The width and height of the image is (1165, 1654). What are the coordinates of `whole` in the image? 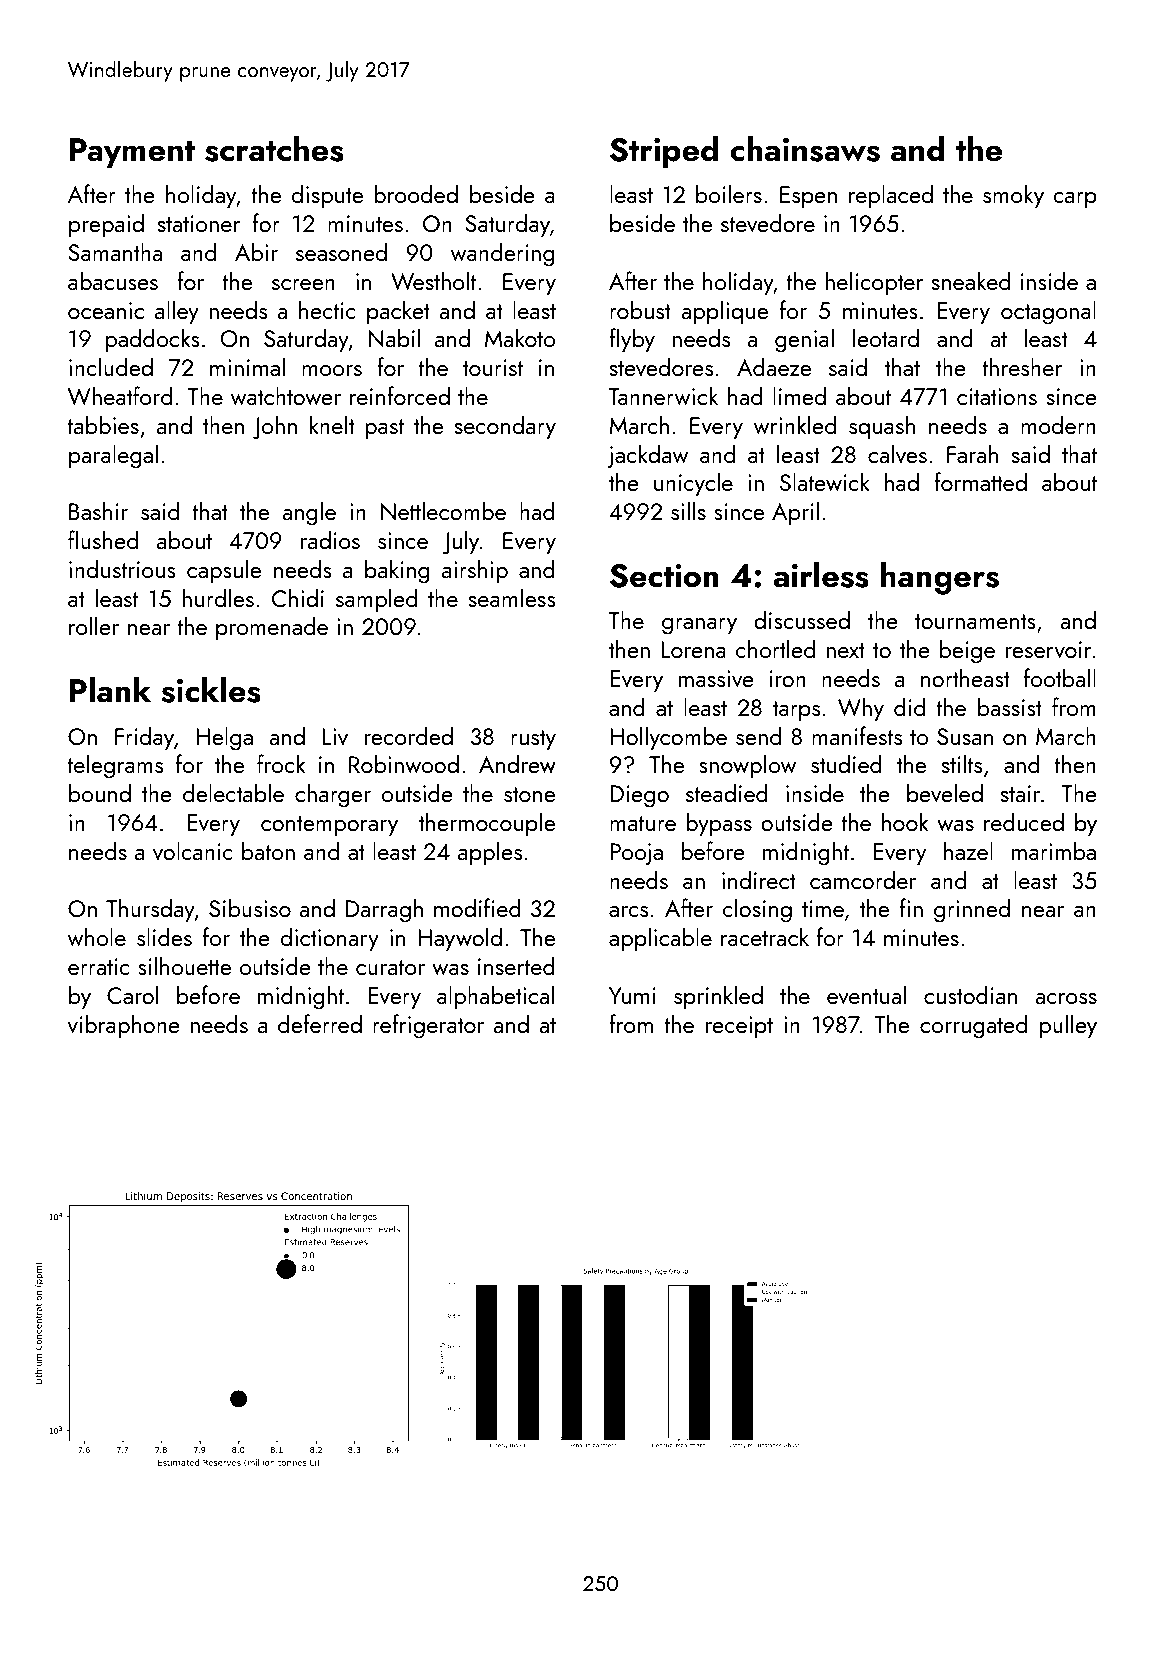 It's located at (97, 937).
